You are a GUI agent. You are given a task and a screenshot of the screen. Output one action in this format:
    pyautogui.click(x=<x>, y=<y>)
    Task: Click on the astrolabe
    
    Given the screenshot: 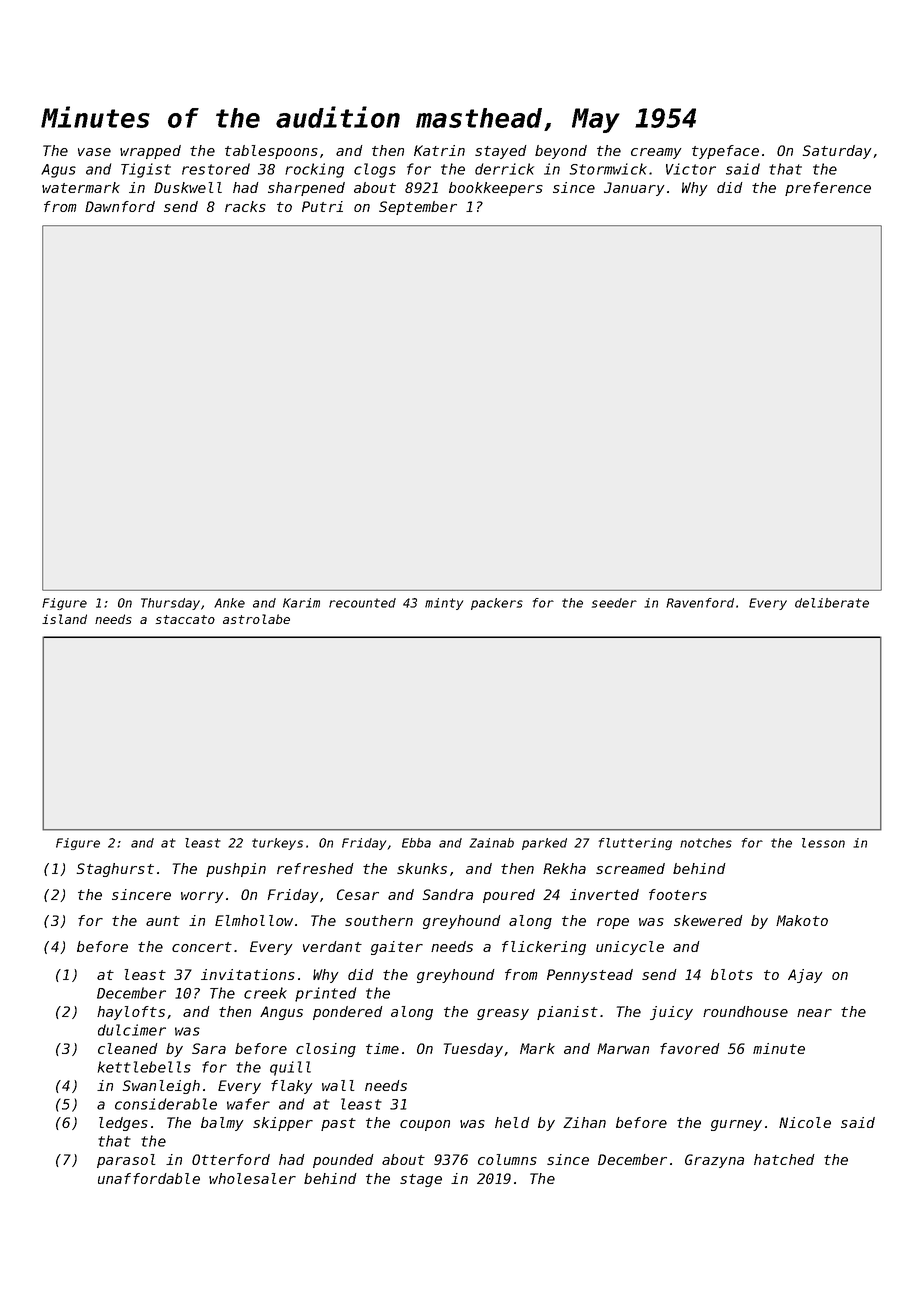 What is the action you would take?
    pyautogui.click(x=256, y=619)
